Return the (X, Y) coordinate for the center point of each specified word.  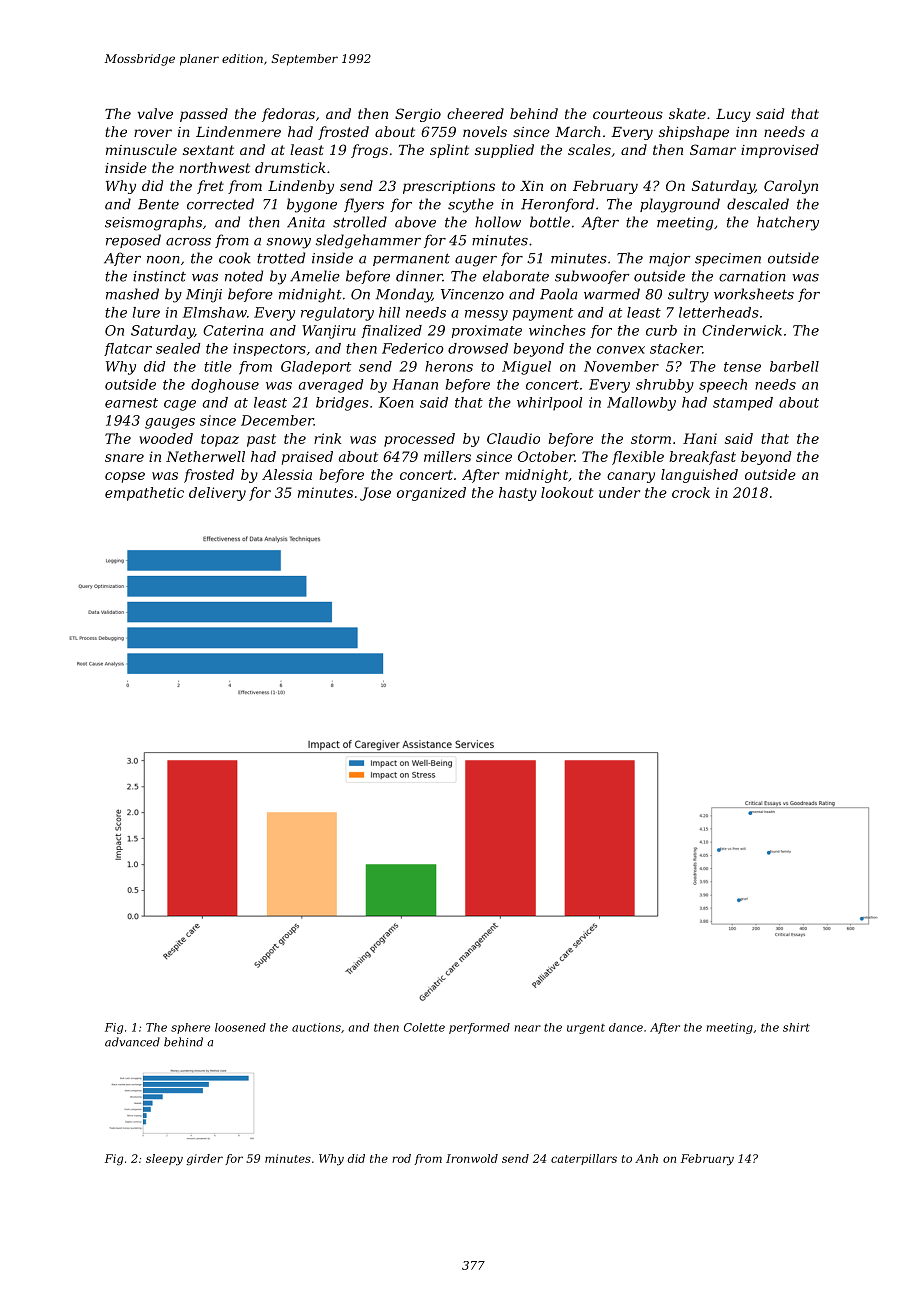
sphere (190, 1028)
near (528, 1028)
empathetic (144, 494)
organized (431, 494)
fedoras (288, 115)
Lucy (733, 115)
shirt (796, 1027)
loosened (240, 1027)
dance (626, 1027)
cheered (475, 113)
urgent (586, 1029)
